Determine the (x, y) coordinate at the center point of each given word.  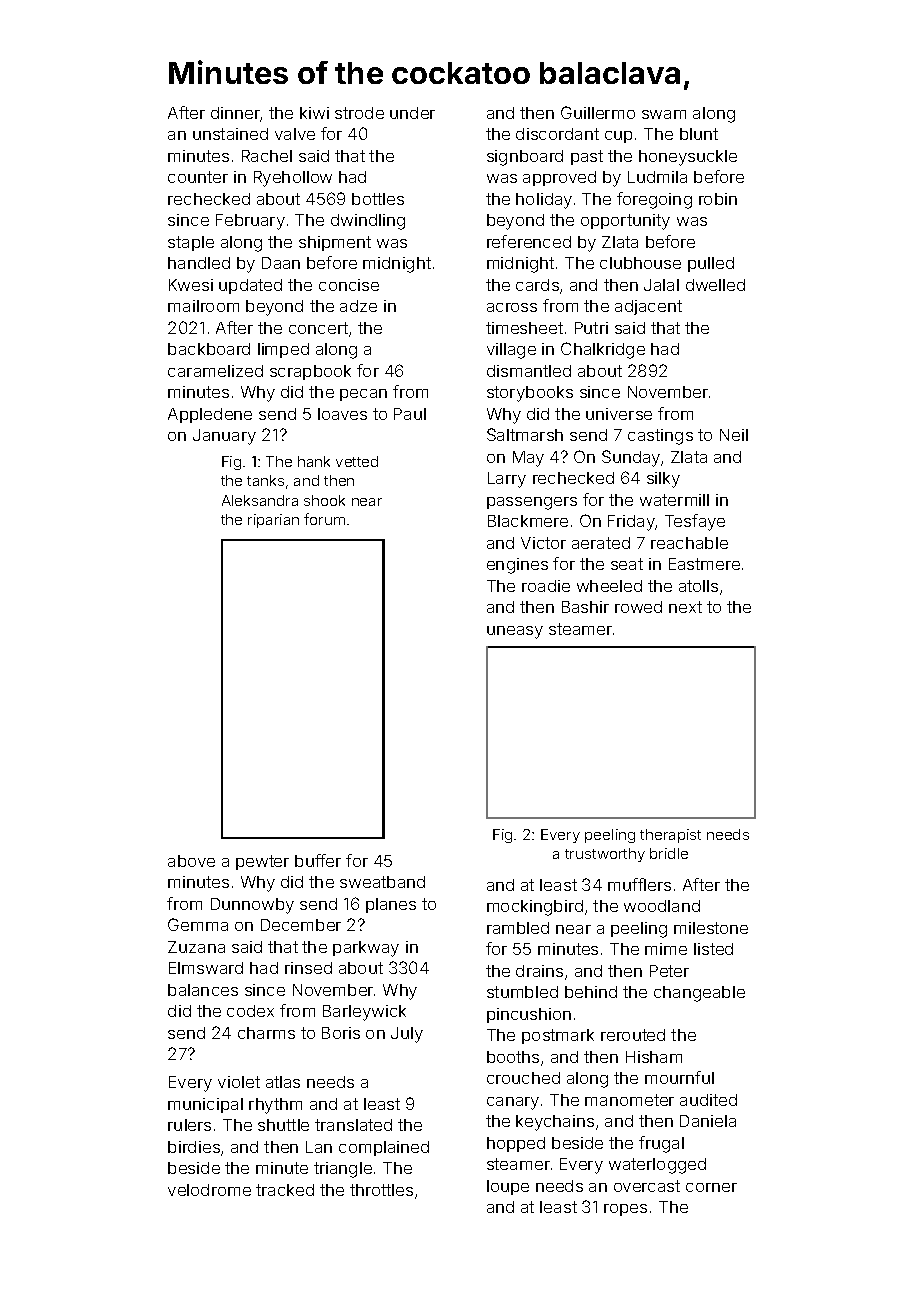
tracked (285, 1190)
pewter (262, 862)
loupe (508, 1187)
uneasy (515, 632)
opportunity (625, 222)
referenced (529, 241)
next (685, 607)
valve (295, 134)
